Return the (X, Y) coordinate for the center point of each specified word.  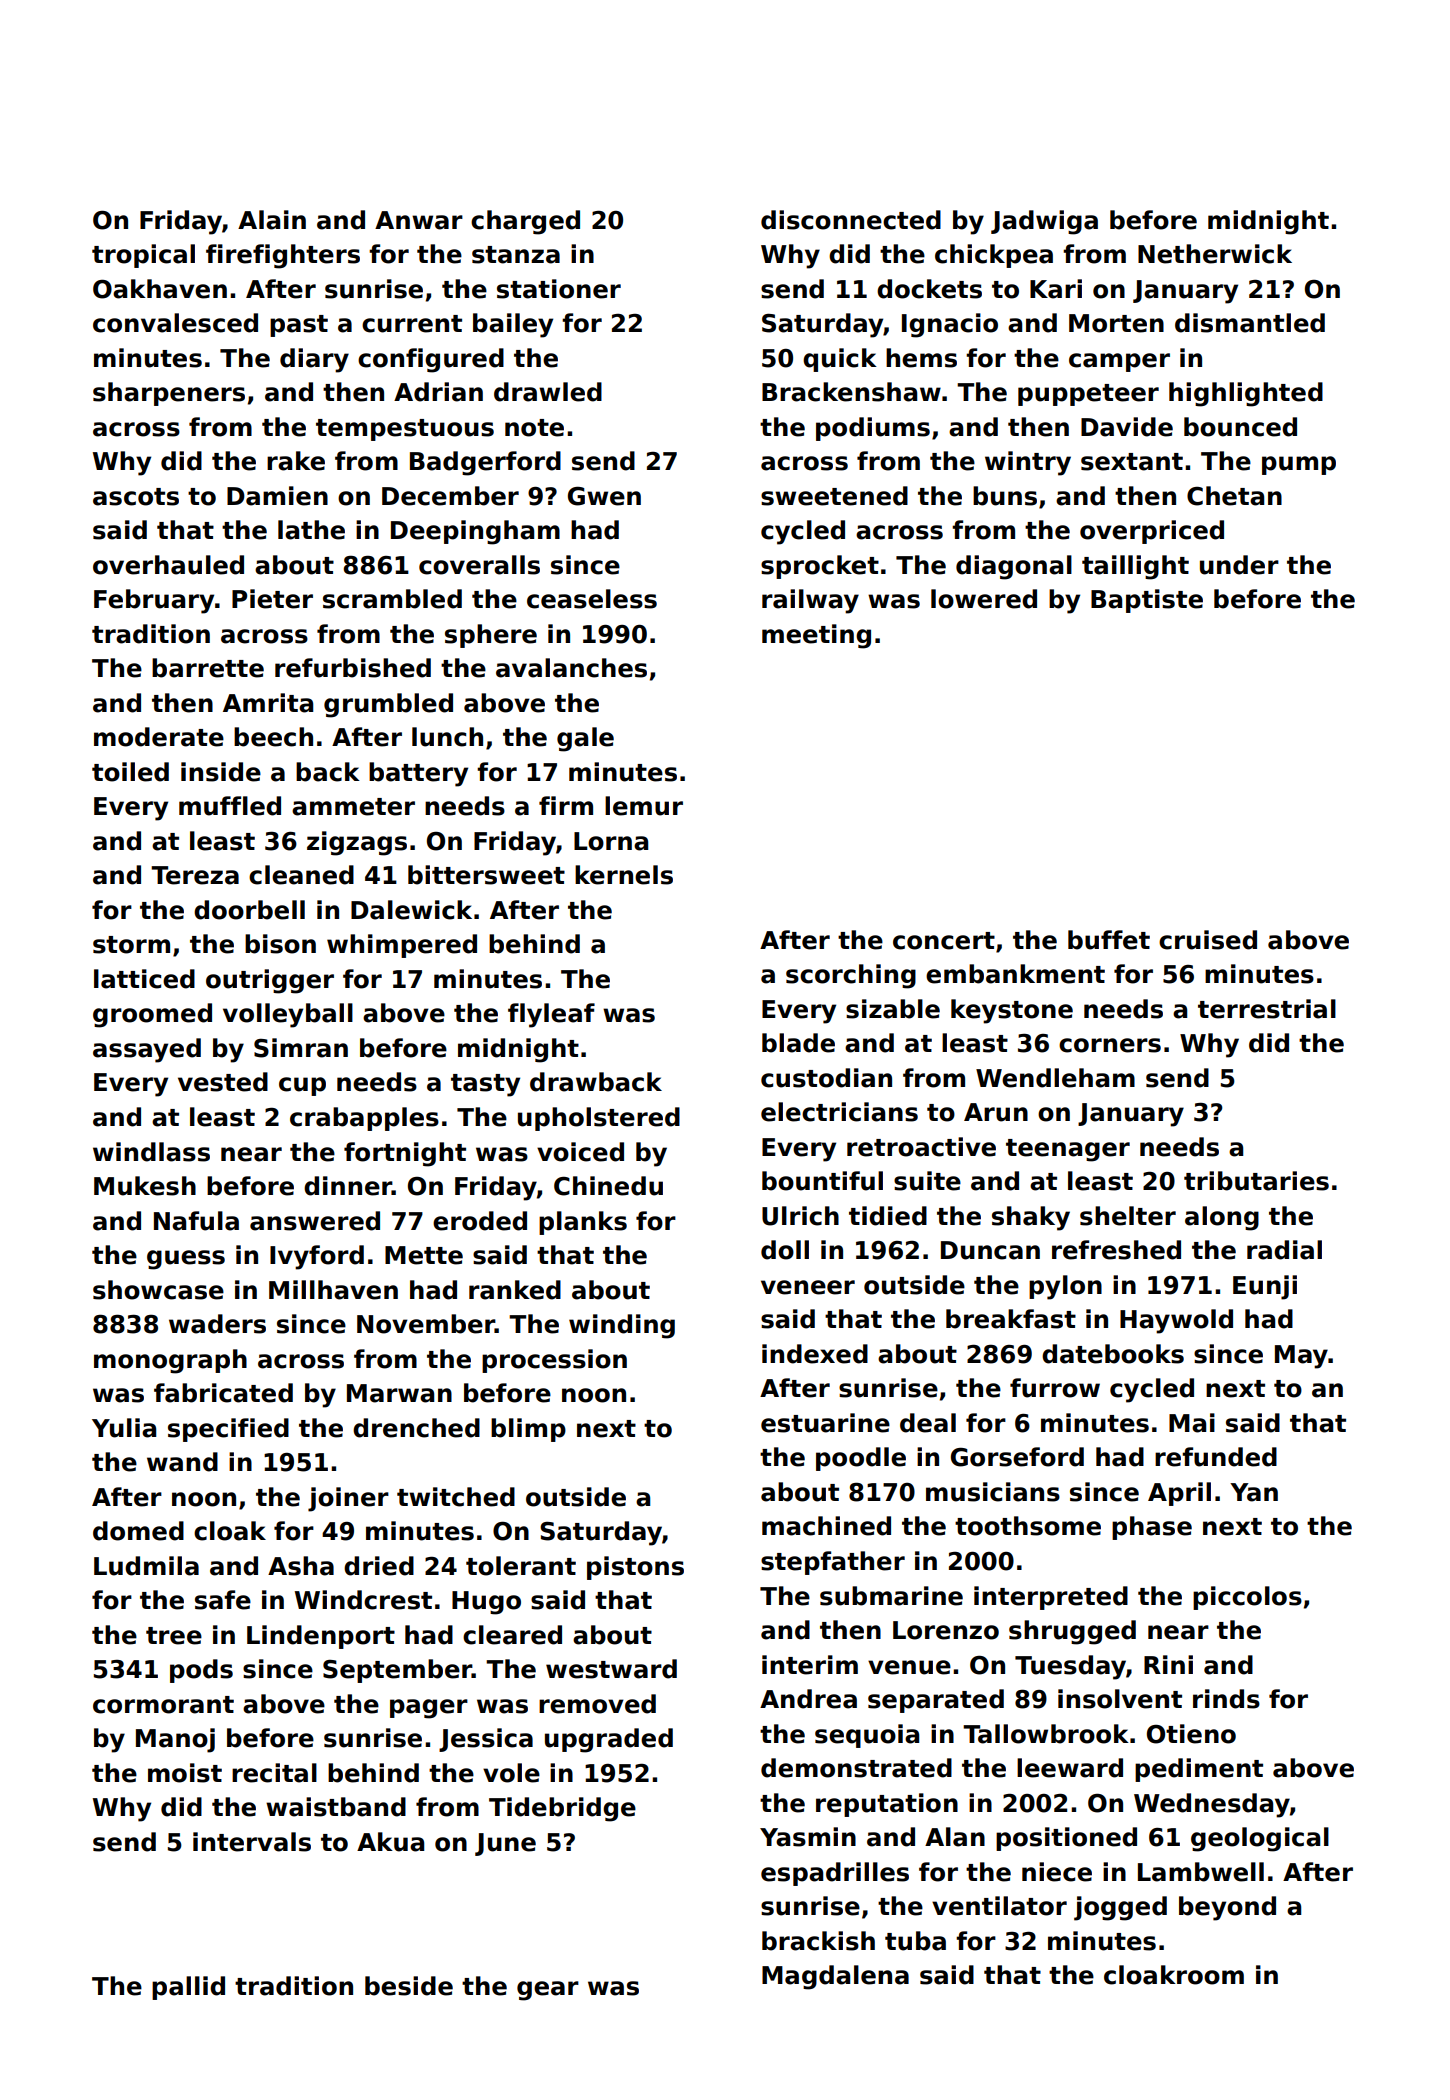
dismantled (1250, 323)
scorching (851, 976)
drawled (548, 392)
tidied (888, 1216)
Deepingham (475, 532)
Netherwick (1215, 254)
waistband (336, 1807)
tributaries (1256, 1181)
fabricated (223, 1393)
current (412, 324)
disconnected (851, 220)
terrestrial (1267, 1009)
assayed (147, 1050)
